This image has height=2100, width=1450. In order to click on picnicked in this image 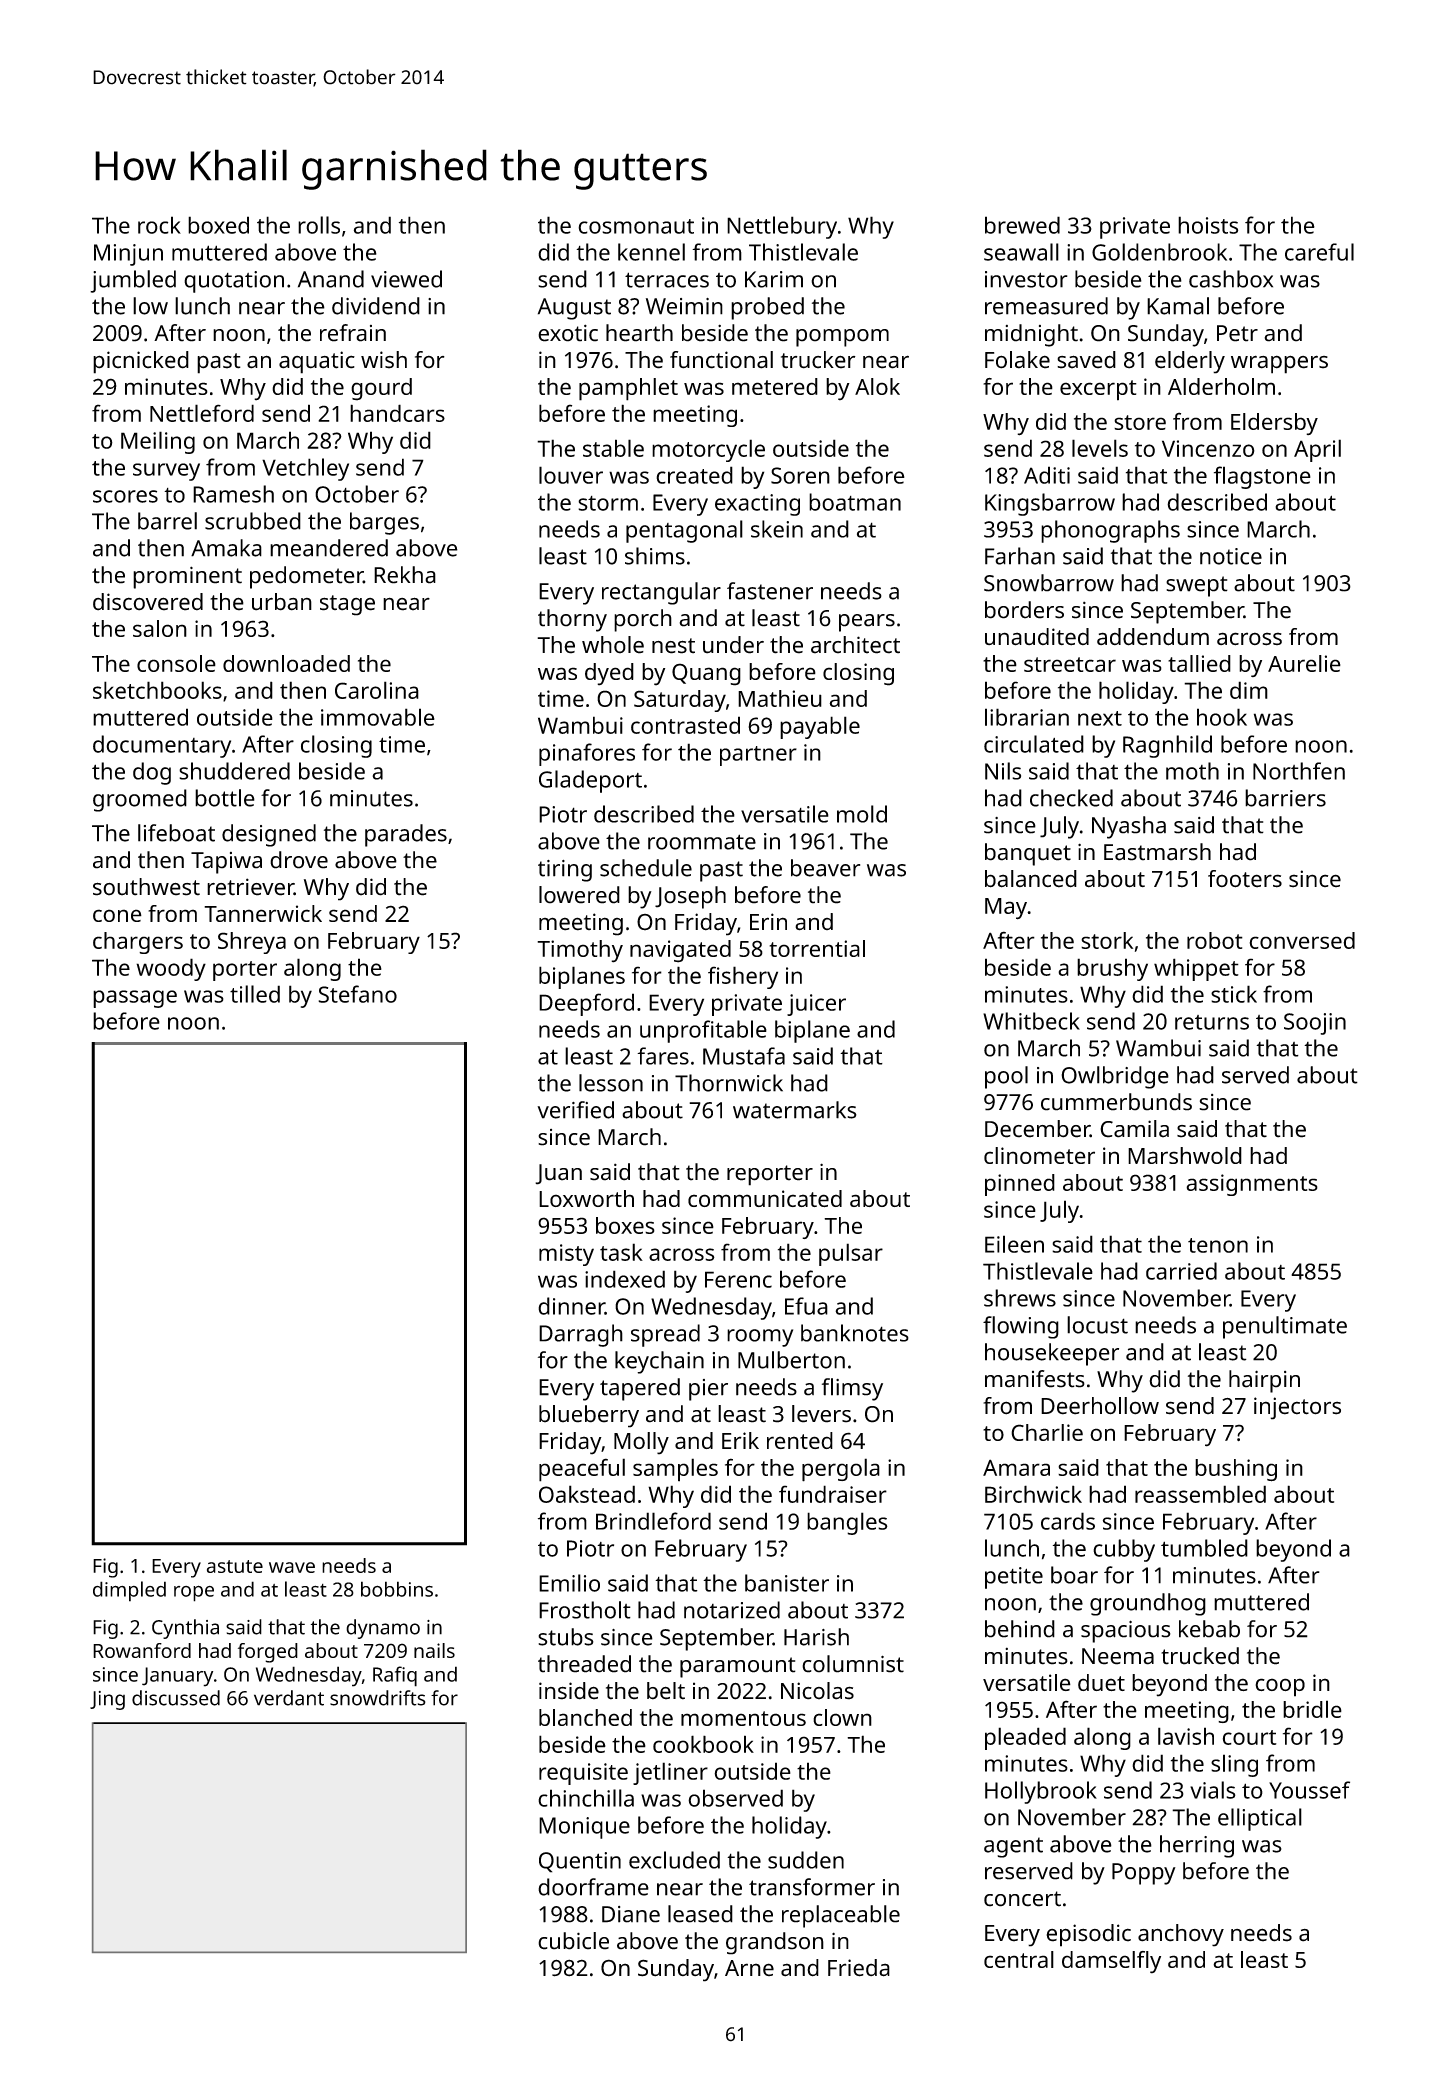, I will do `click(141, 362)`.
